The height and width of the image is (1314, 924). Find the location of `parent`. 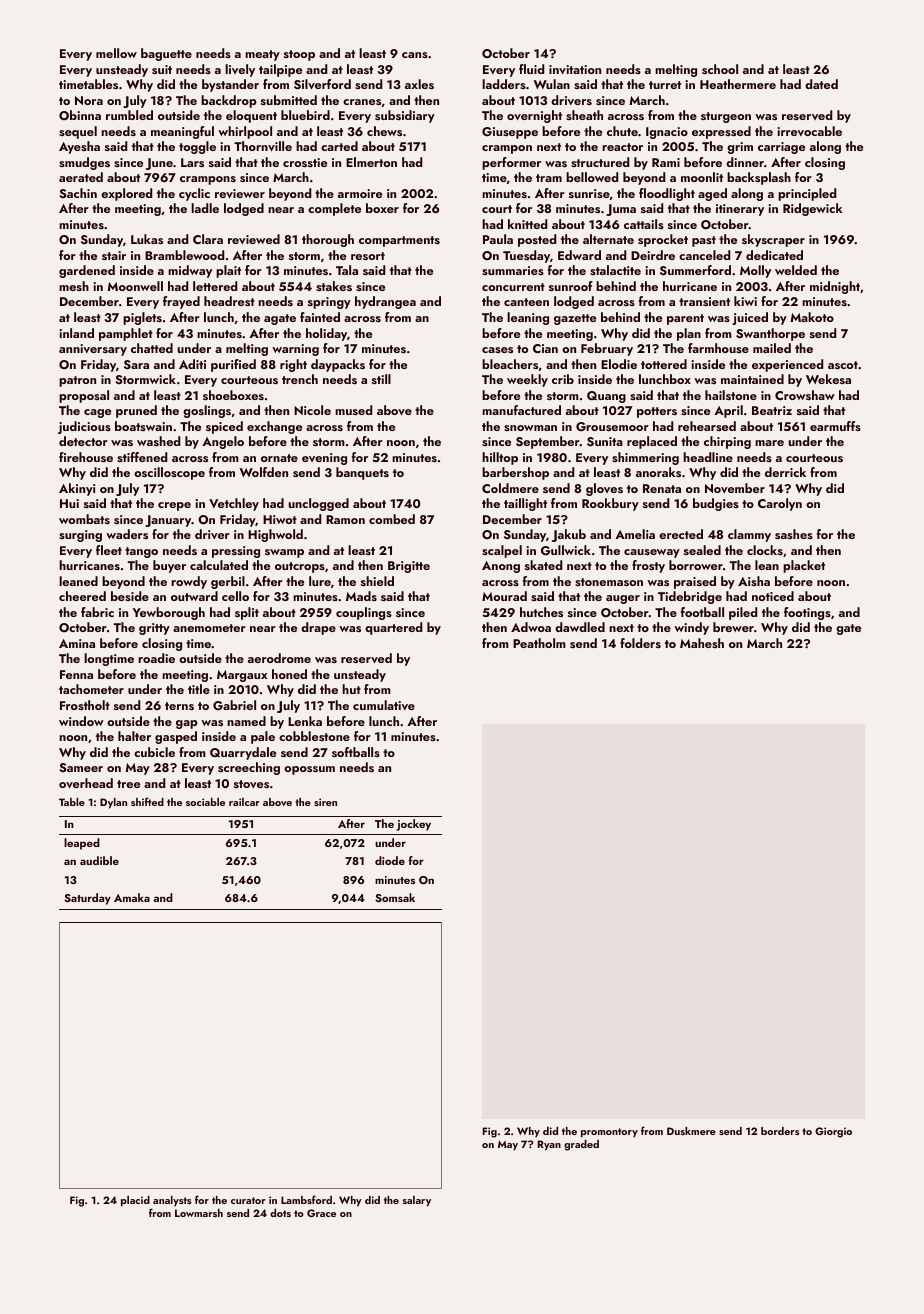

parent is located at coordinates (685, 319).
